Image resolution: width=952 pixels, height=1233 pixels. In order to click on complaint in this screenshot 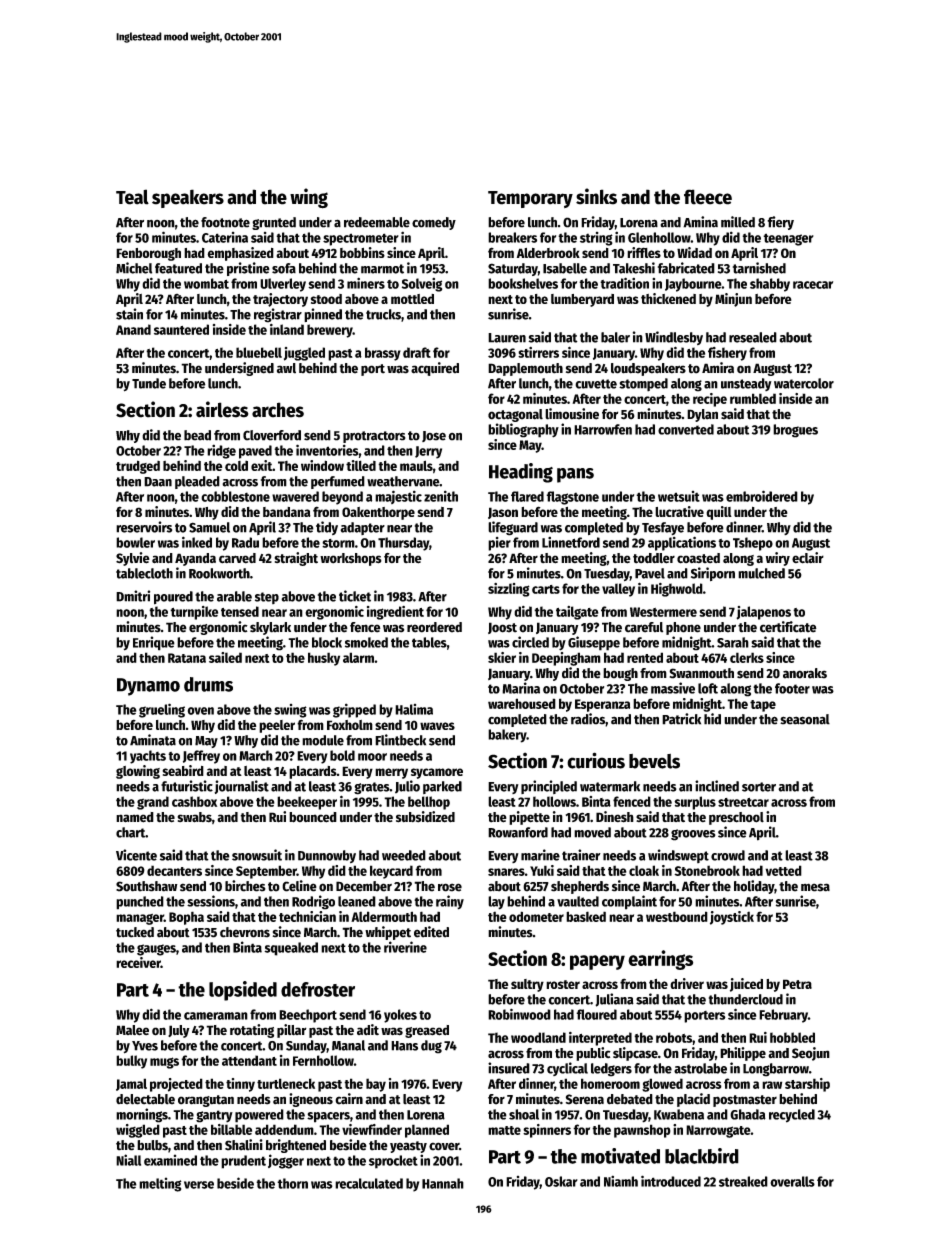, I will do `click(629, 902)`.
